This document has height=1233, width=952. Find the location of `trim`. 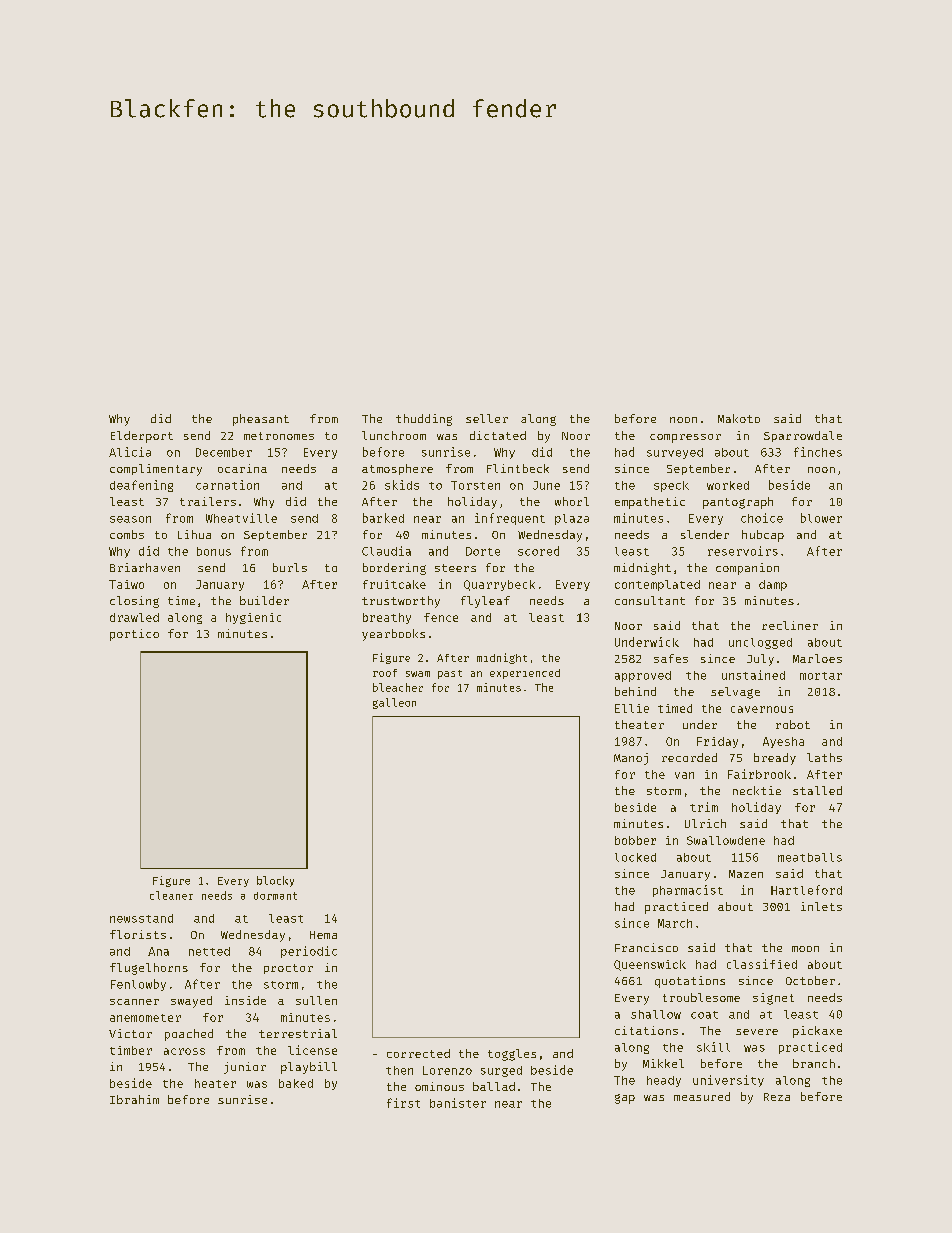

trim is located at coordinates (704, 807).
